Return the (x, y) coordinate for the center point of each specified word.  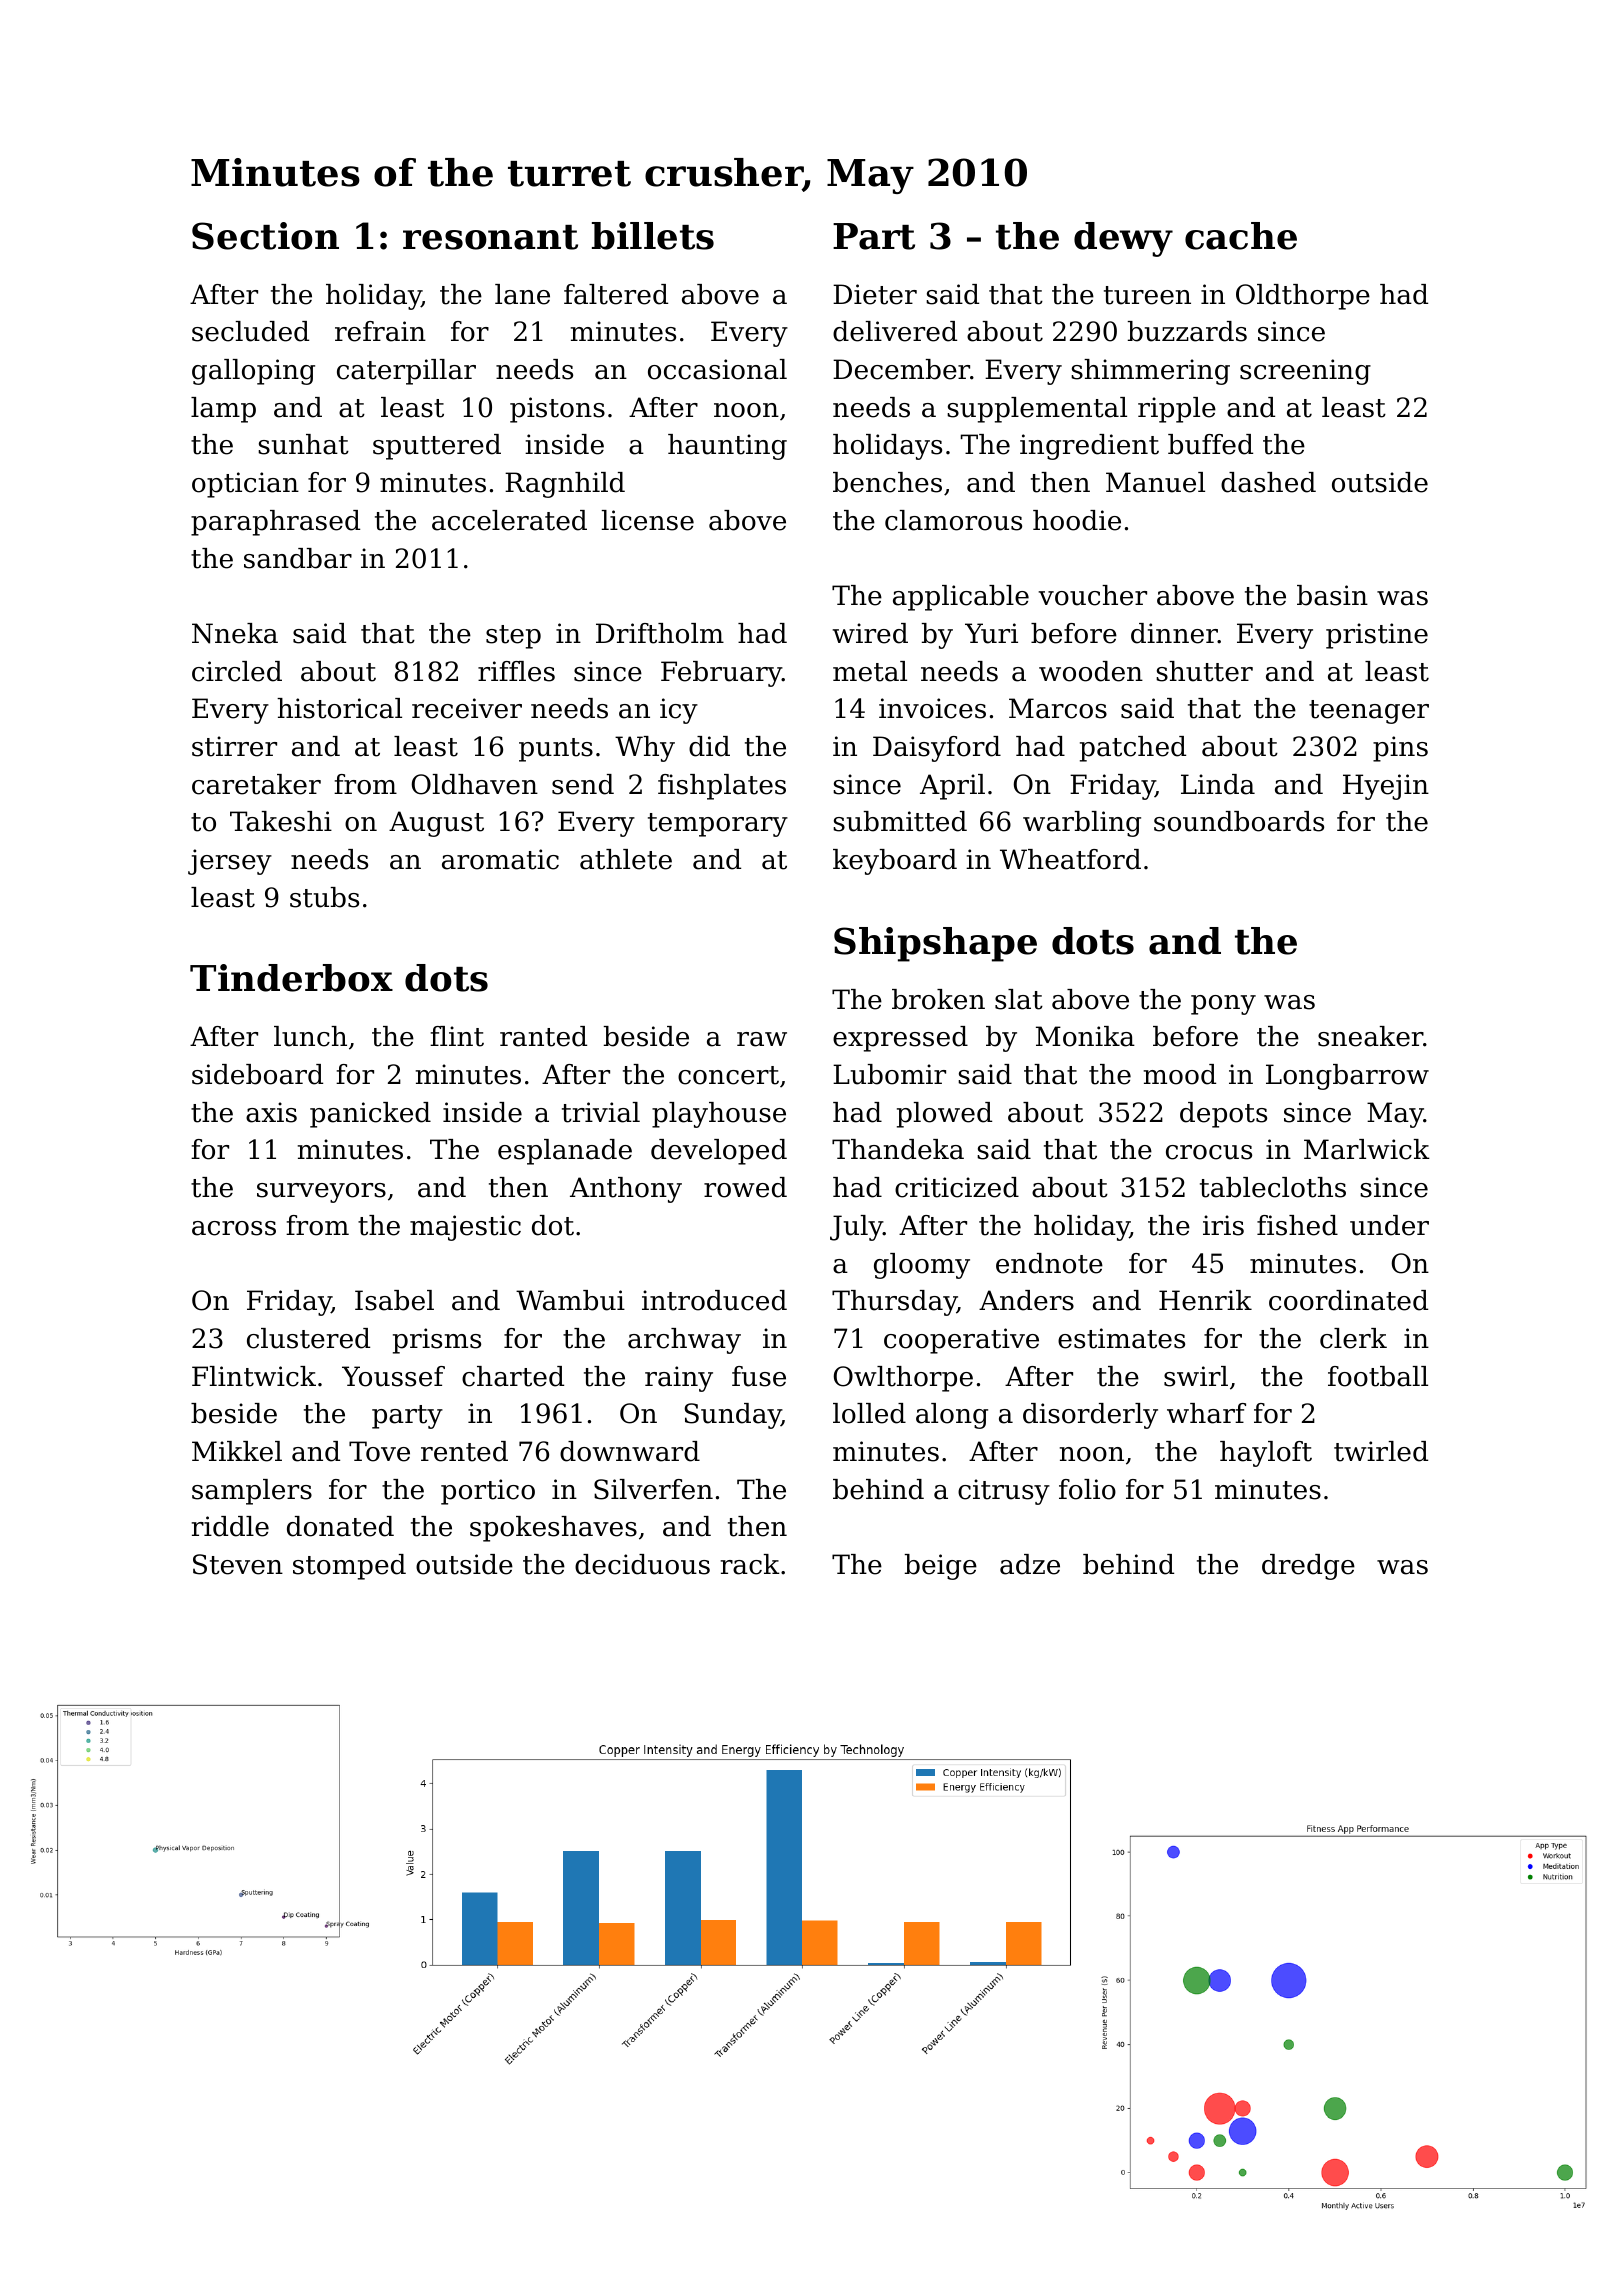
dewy (1123, 239)
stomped (349, 1567)
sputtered (437, 447)
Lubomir (889, 1074)
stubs (324, 897)
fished (1297, 1225)
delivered (895, 331)
